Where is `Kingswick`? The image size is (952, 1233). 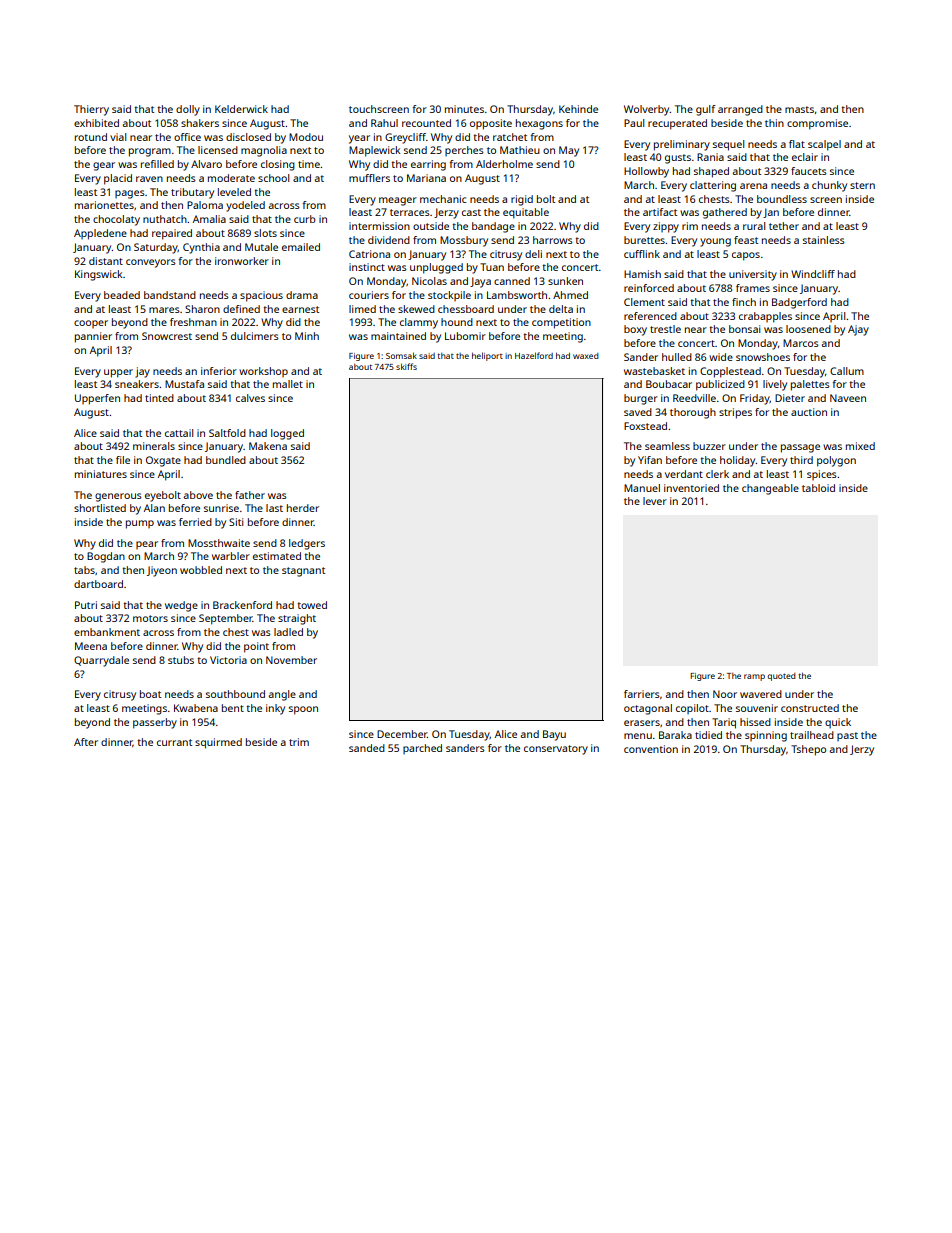
Kingswick is located at coordinates (99, 275).
